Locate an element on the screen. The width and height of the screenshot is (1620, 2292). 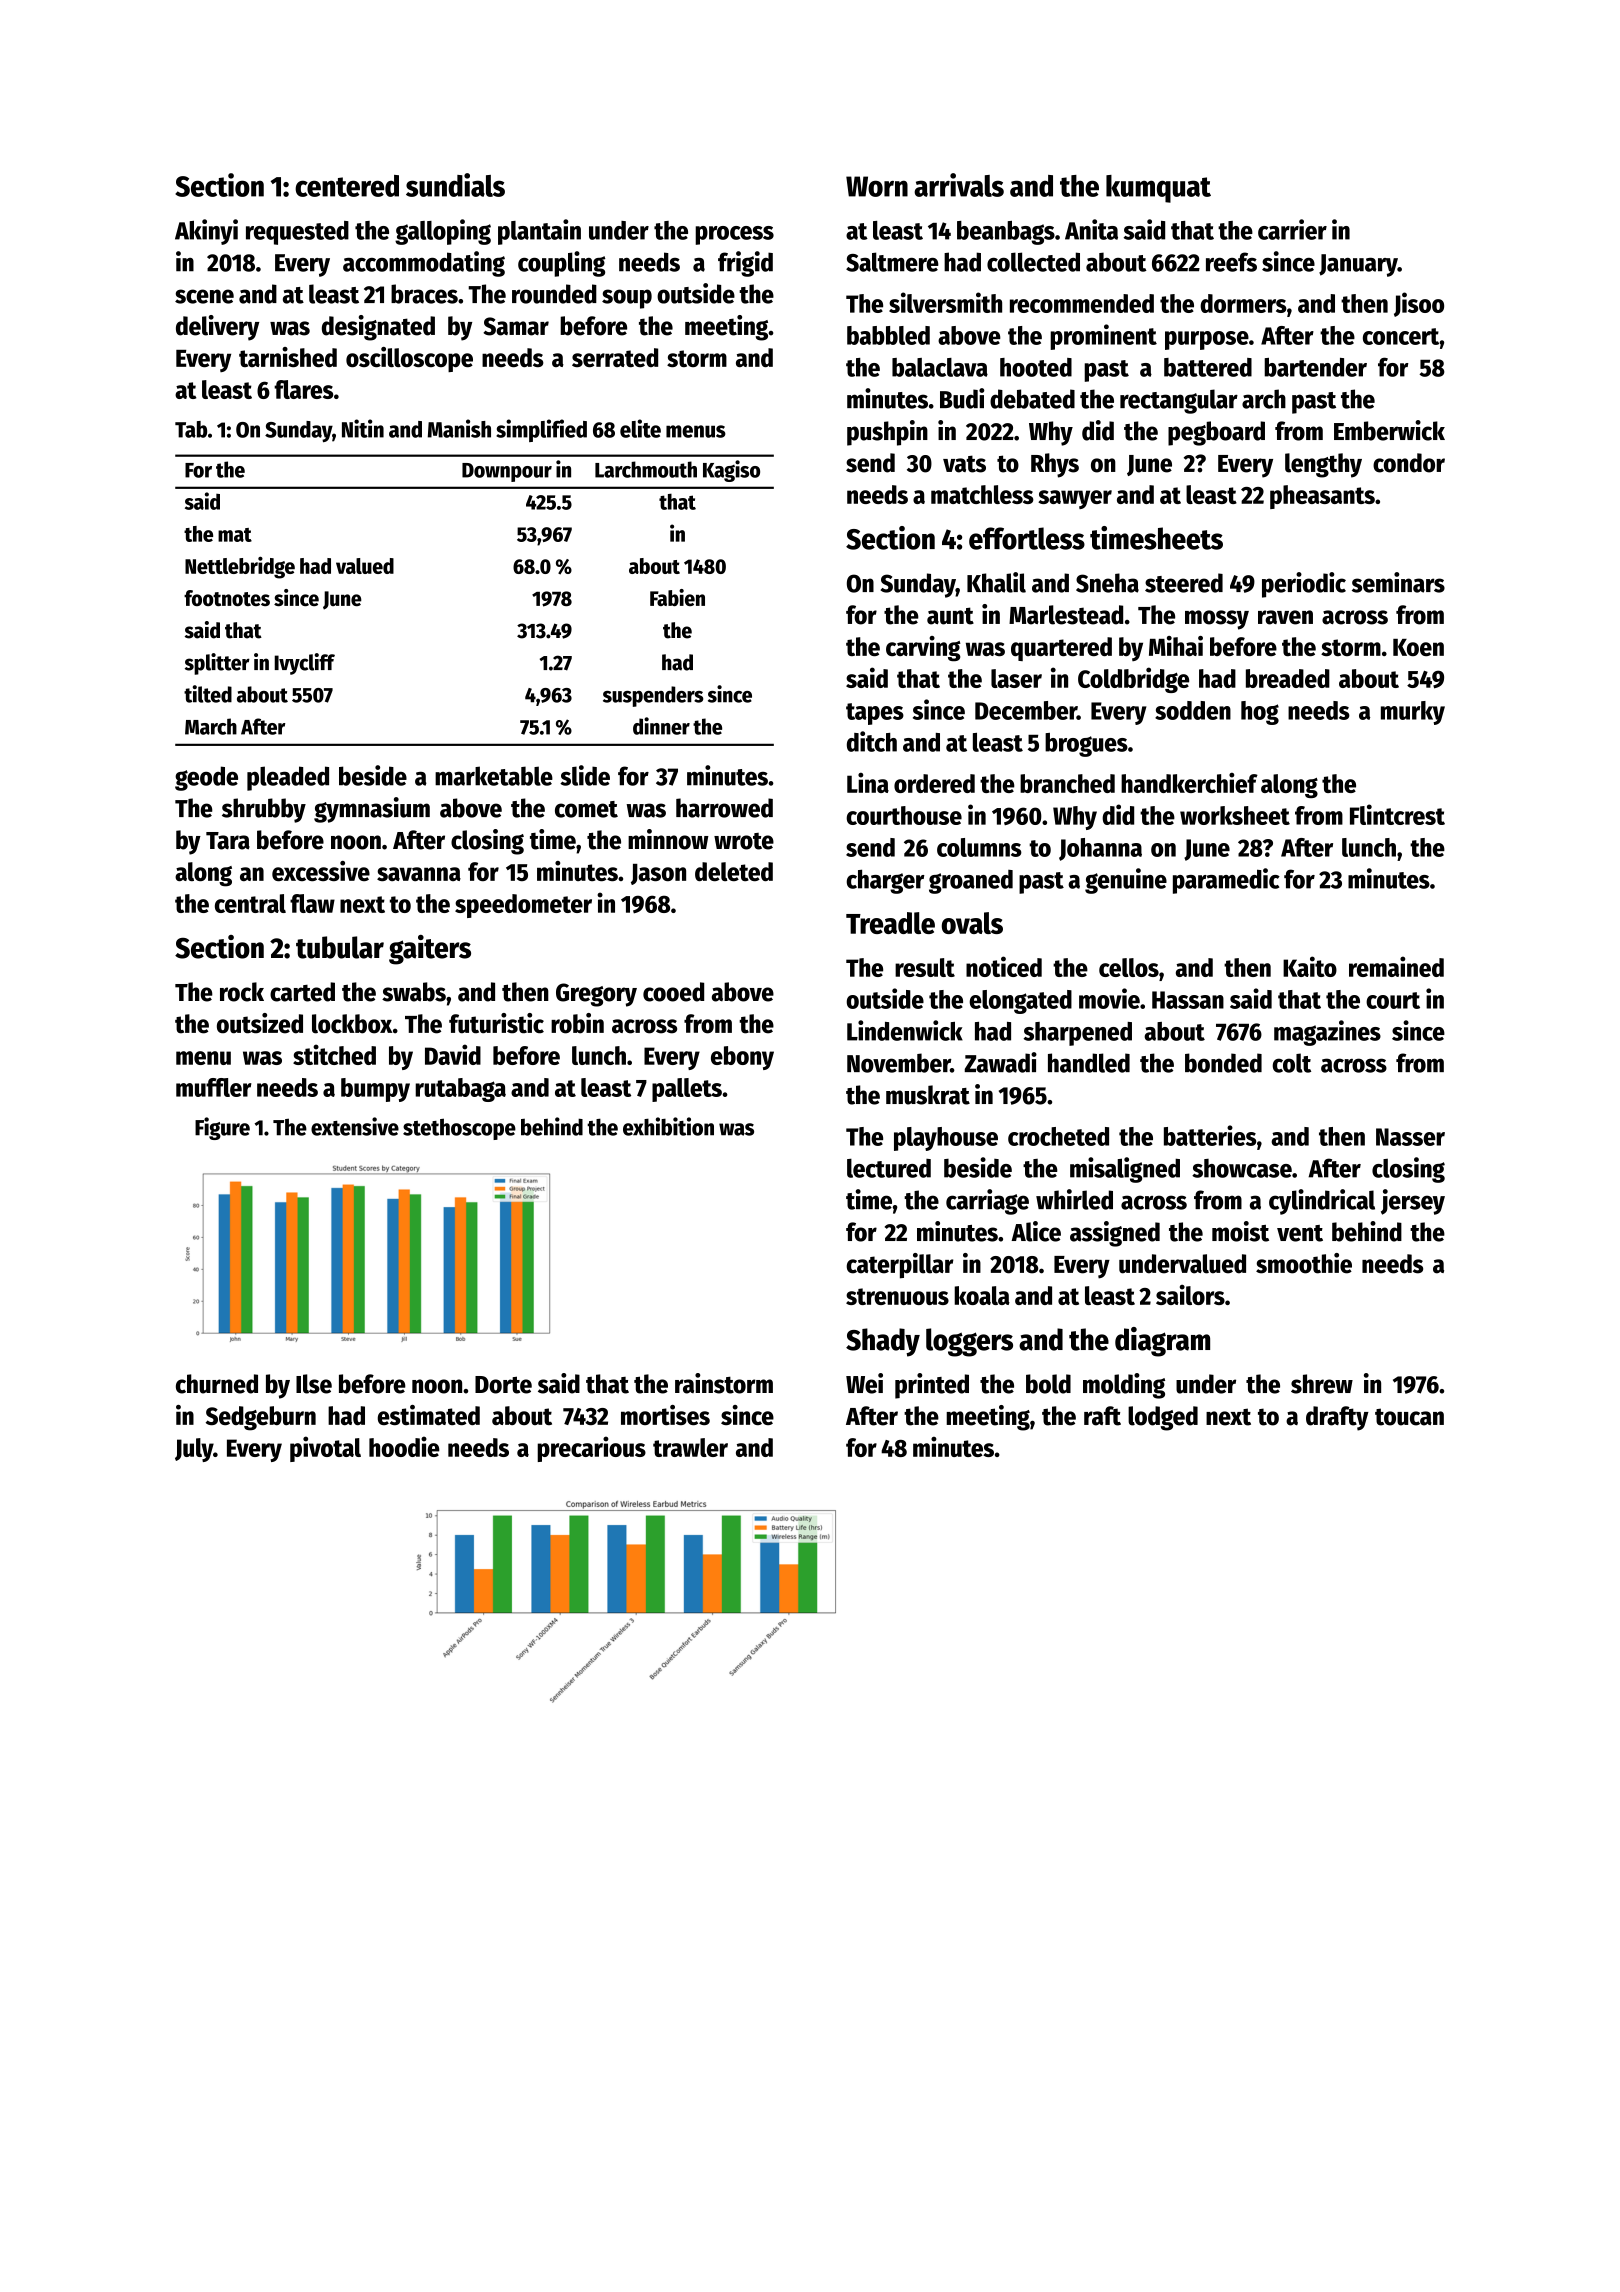
Samar is located at coordinates (516, 326).
